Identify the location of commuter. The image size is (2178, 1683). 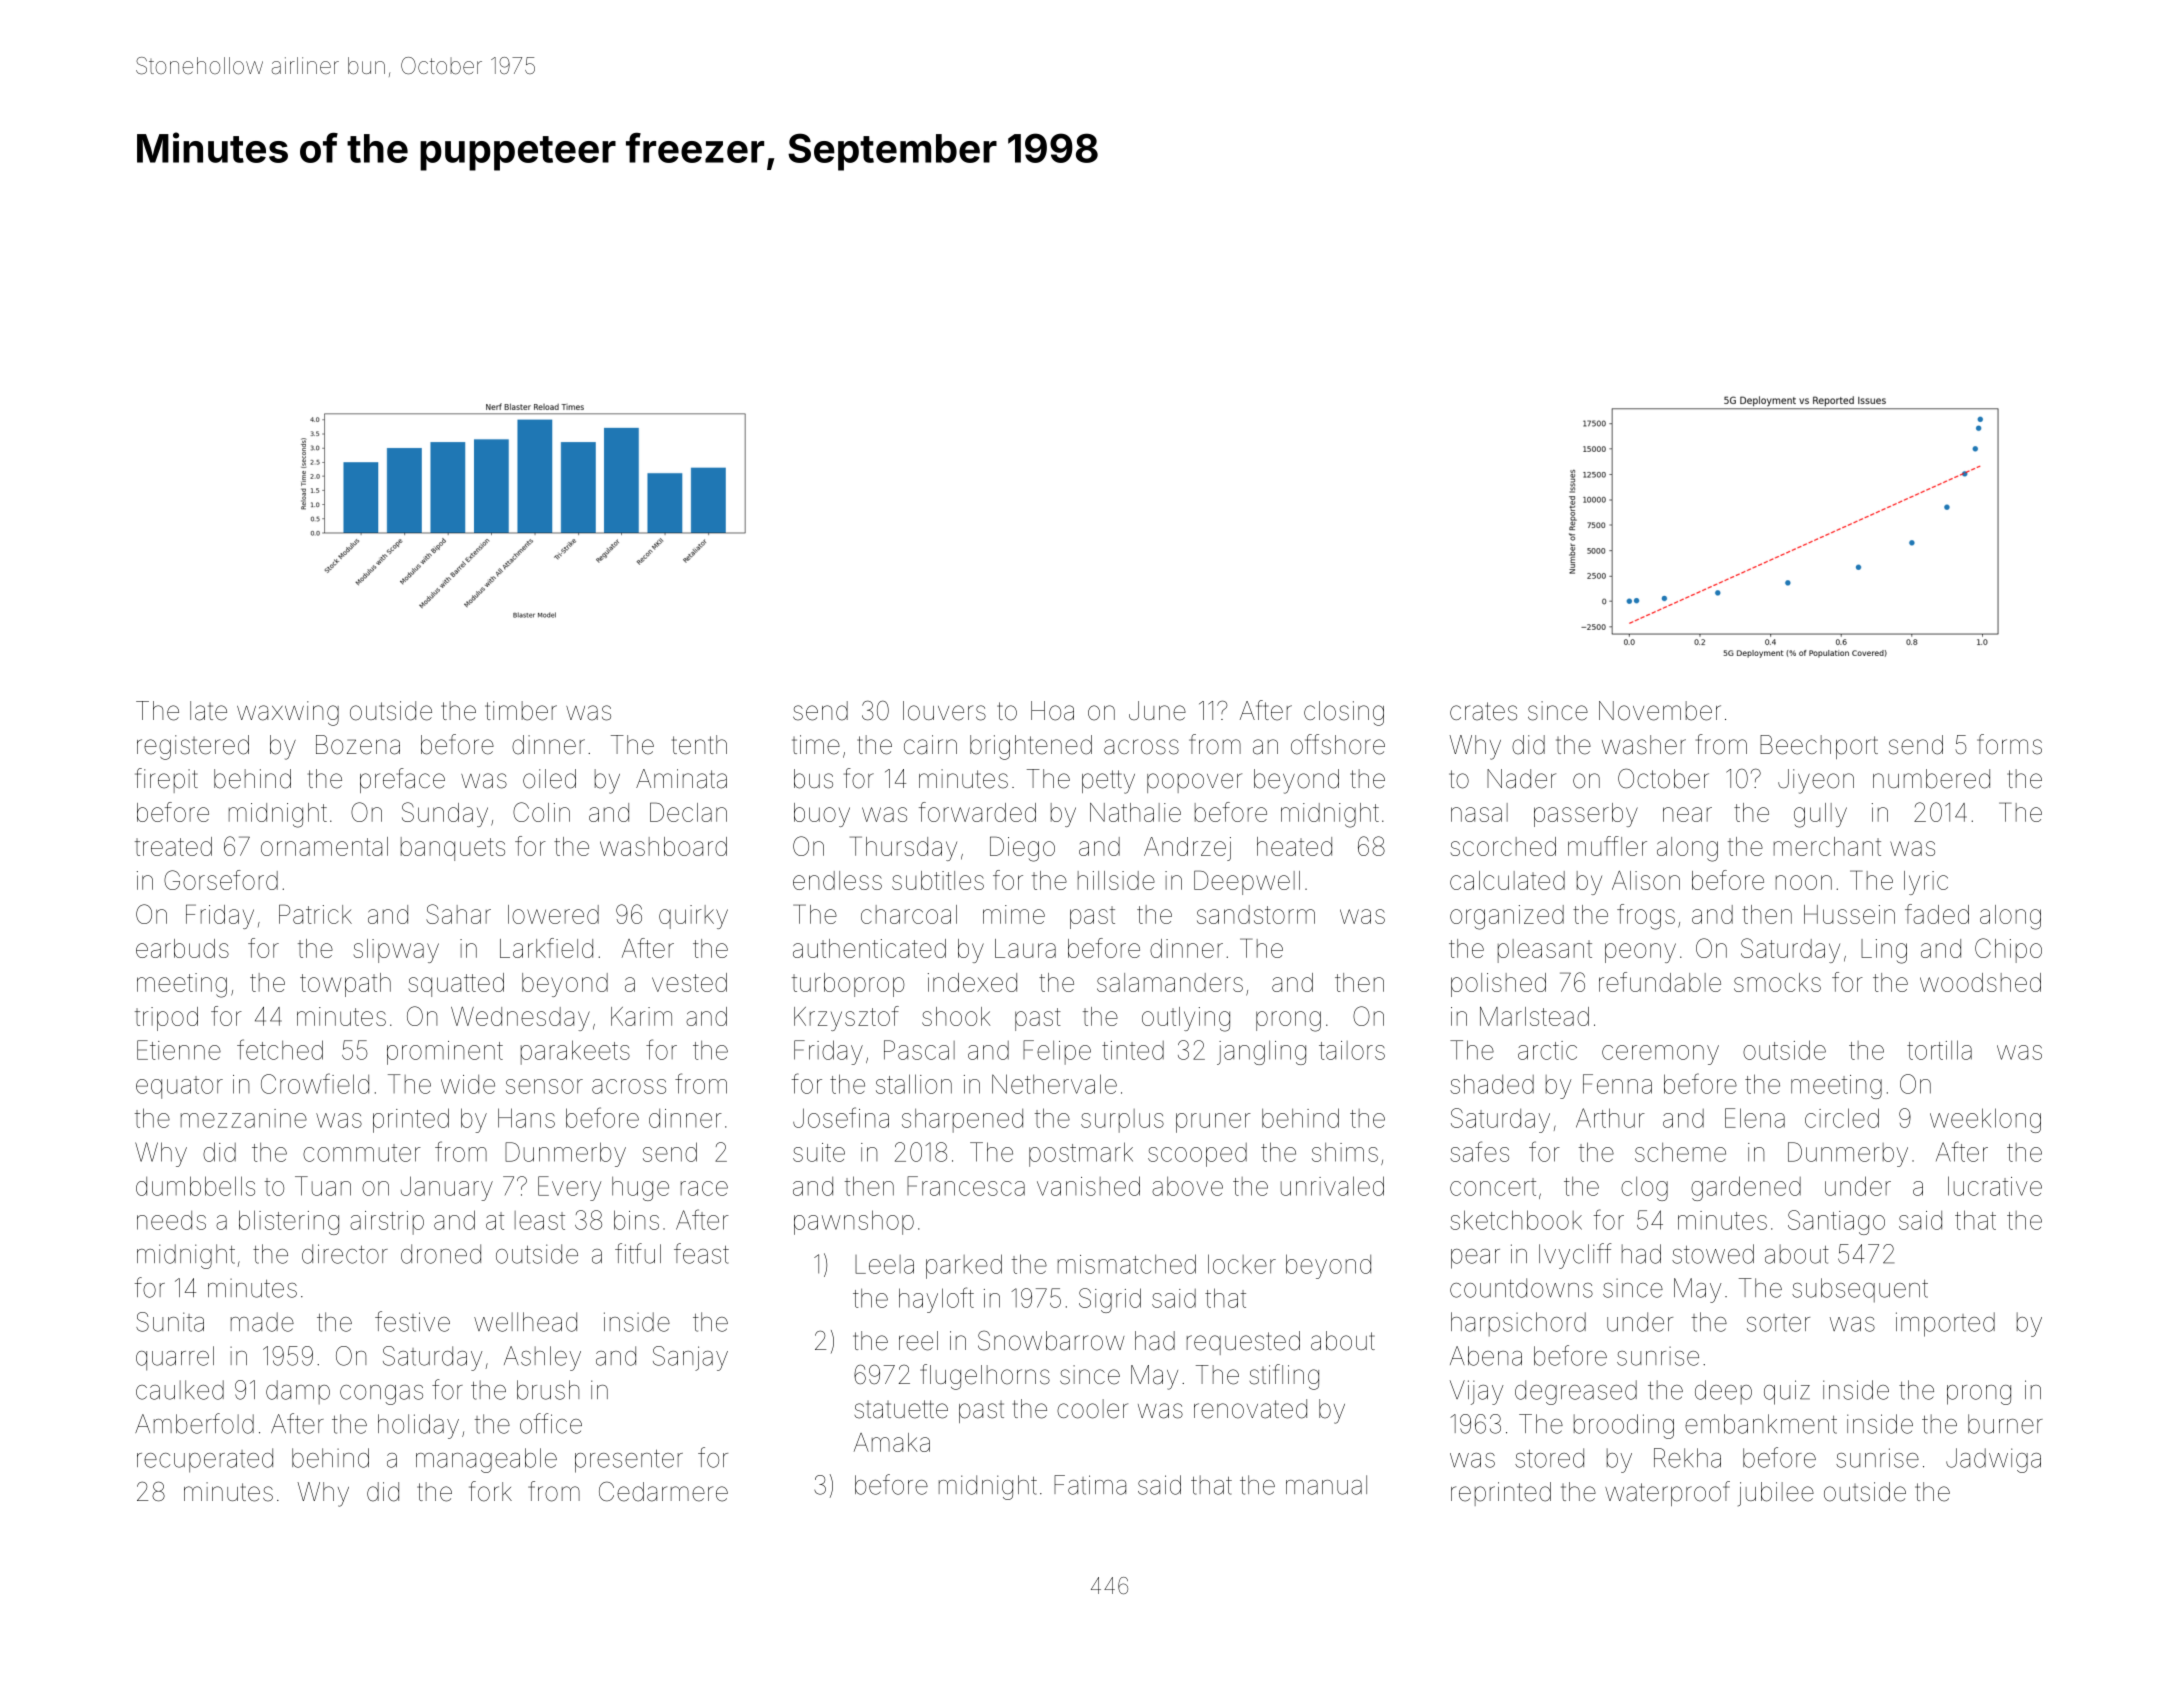
(362, 1153).
